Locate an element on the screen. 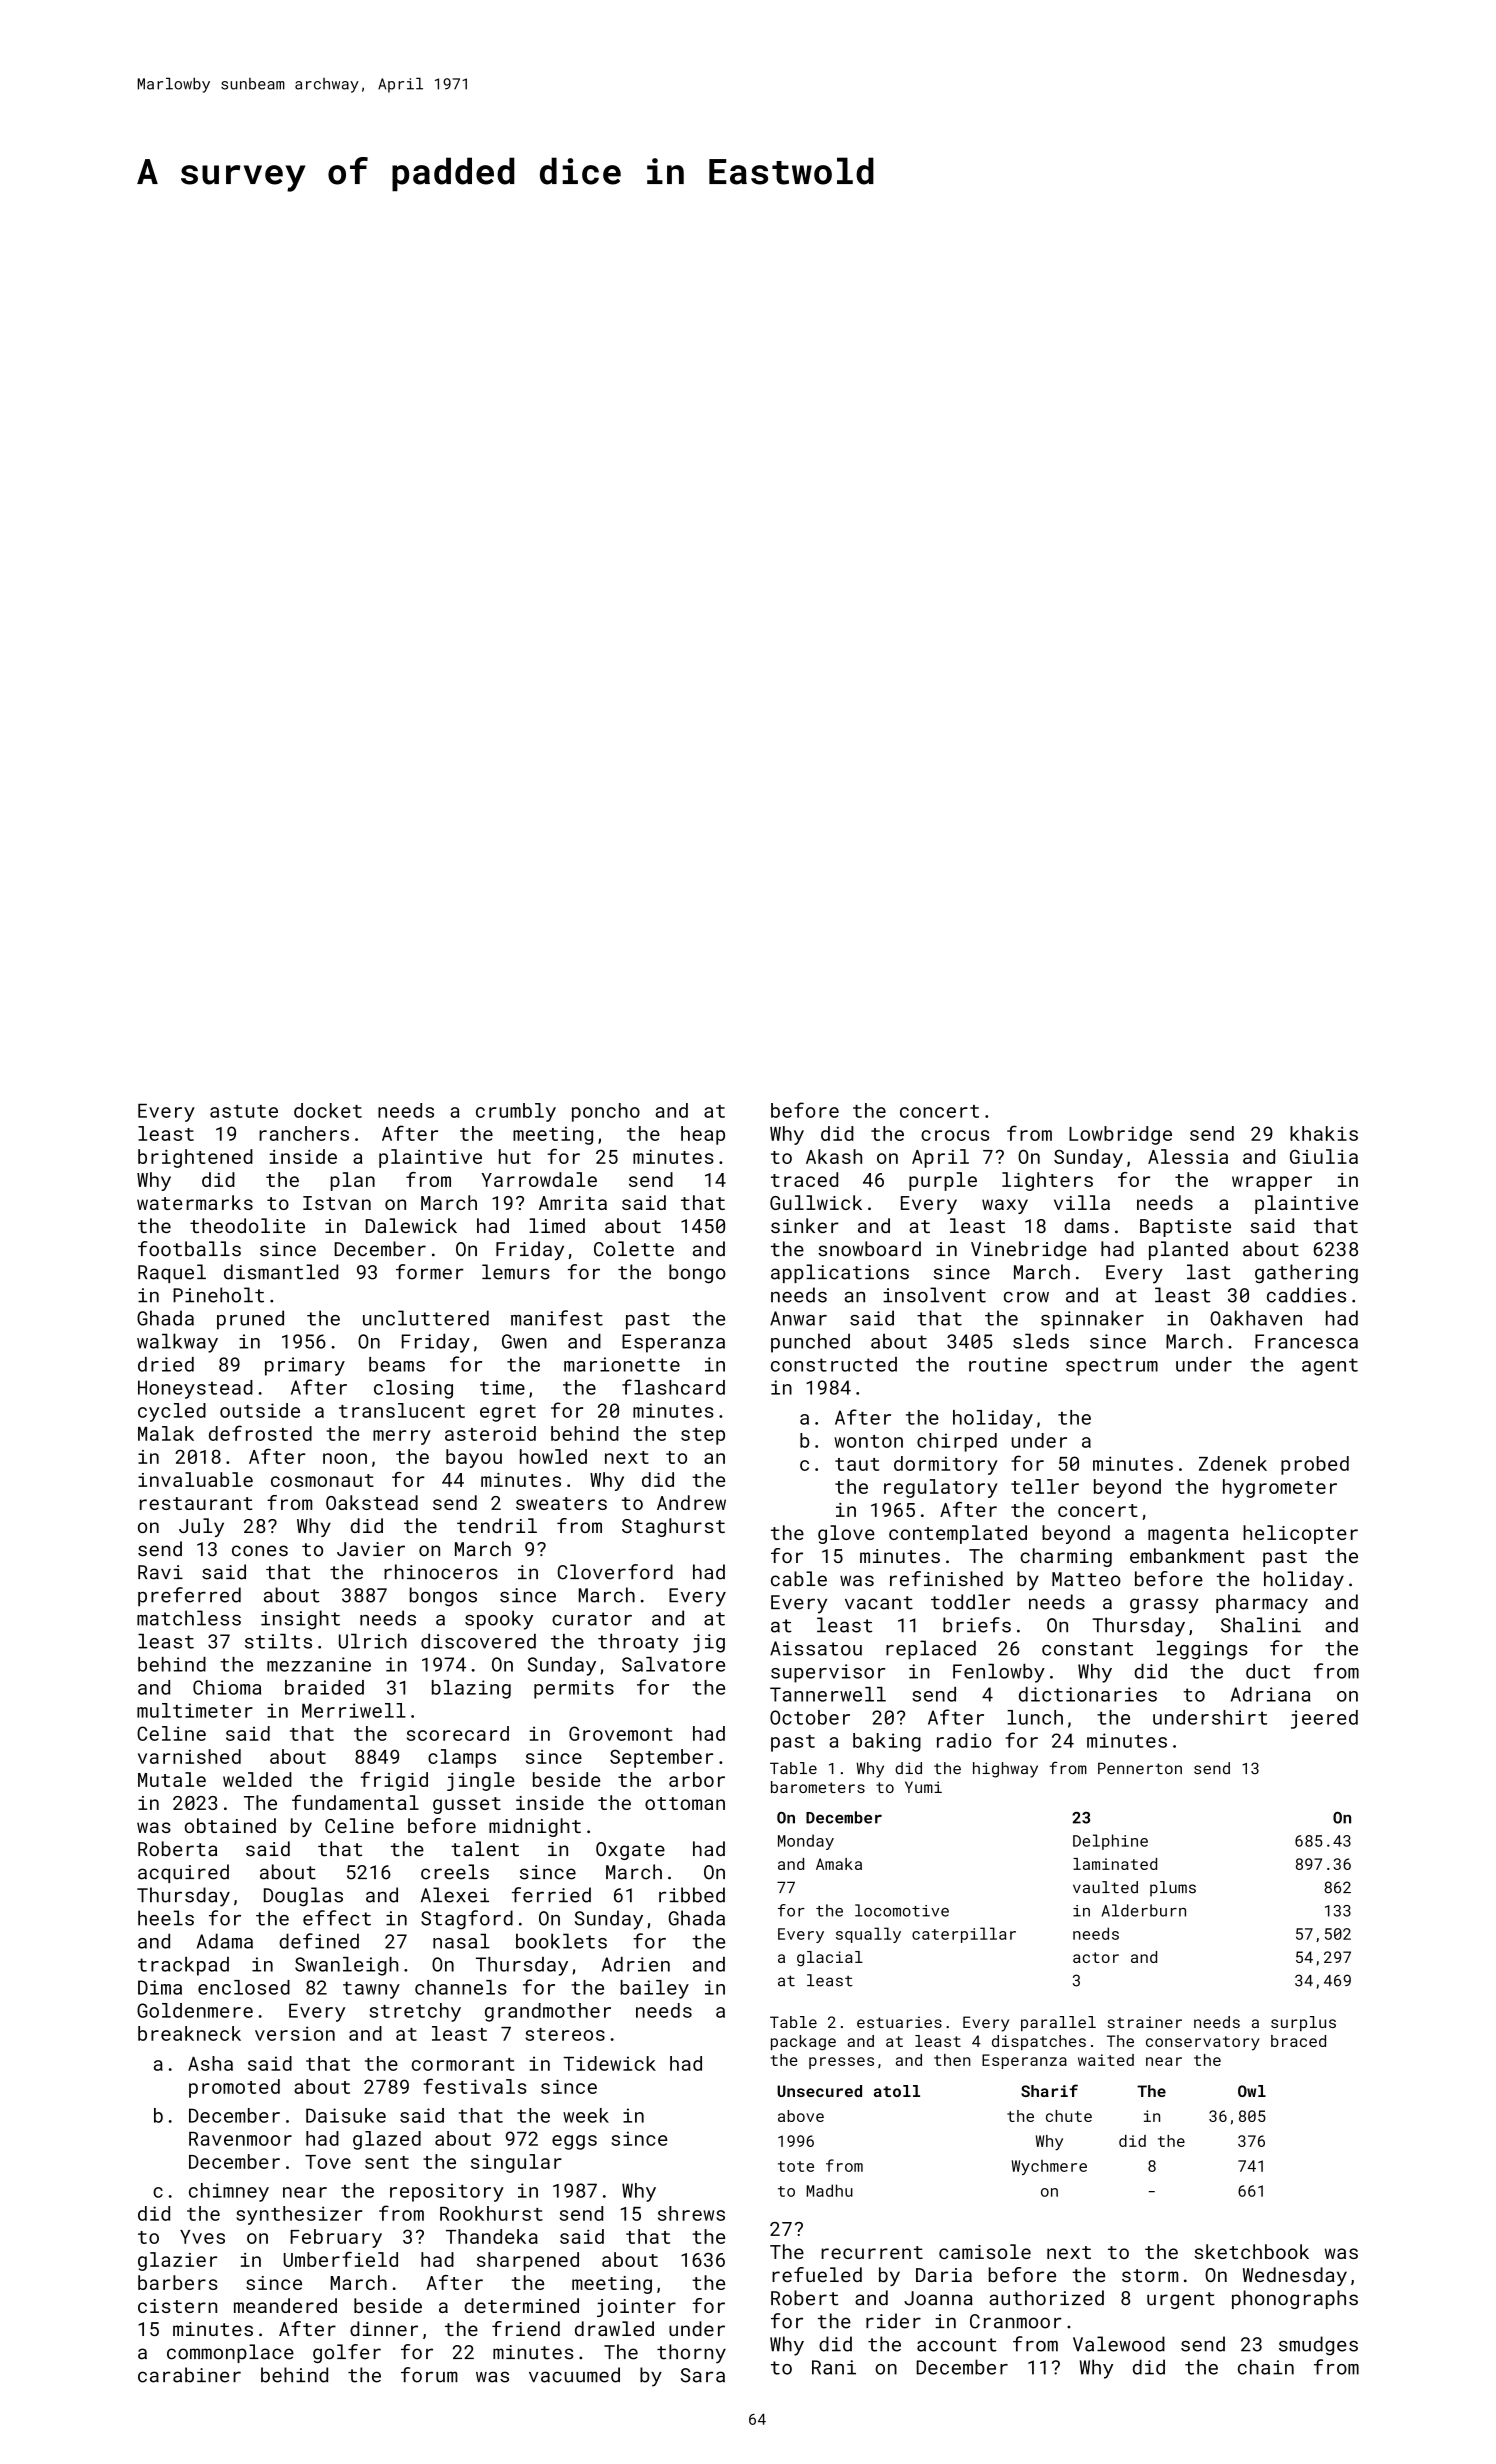  glove is located at coordinates (846, 1534).
